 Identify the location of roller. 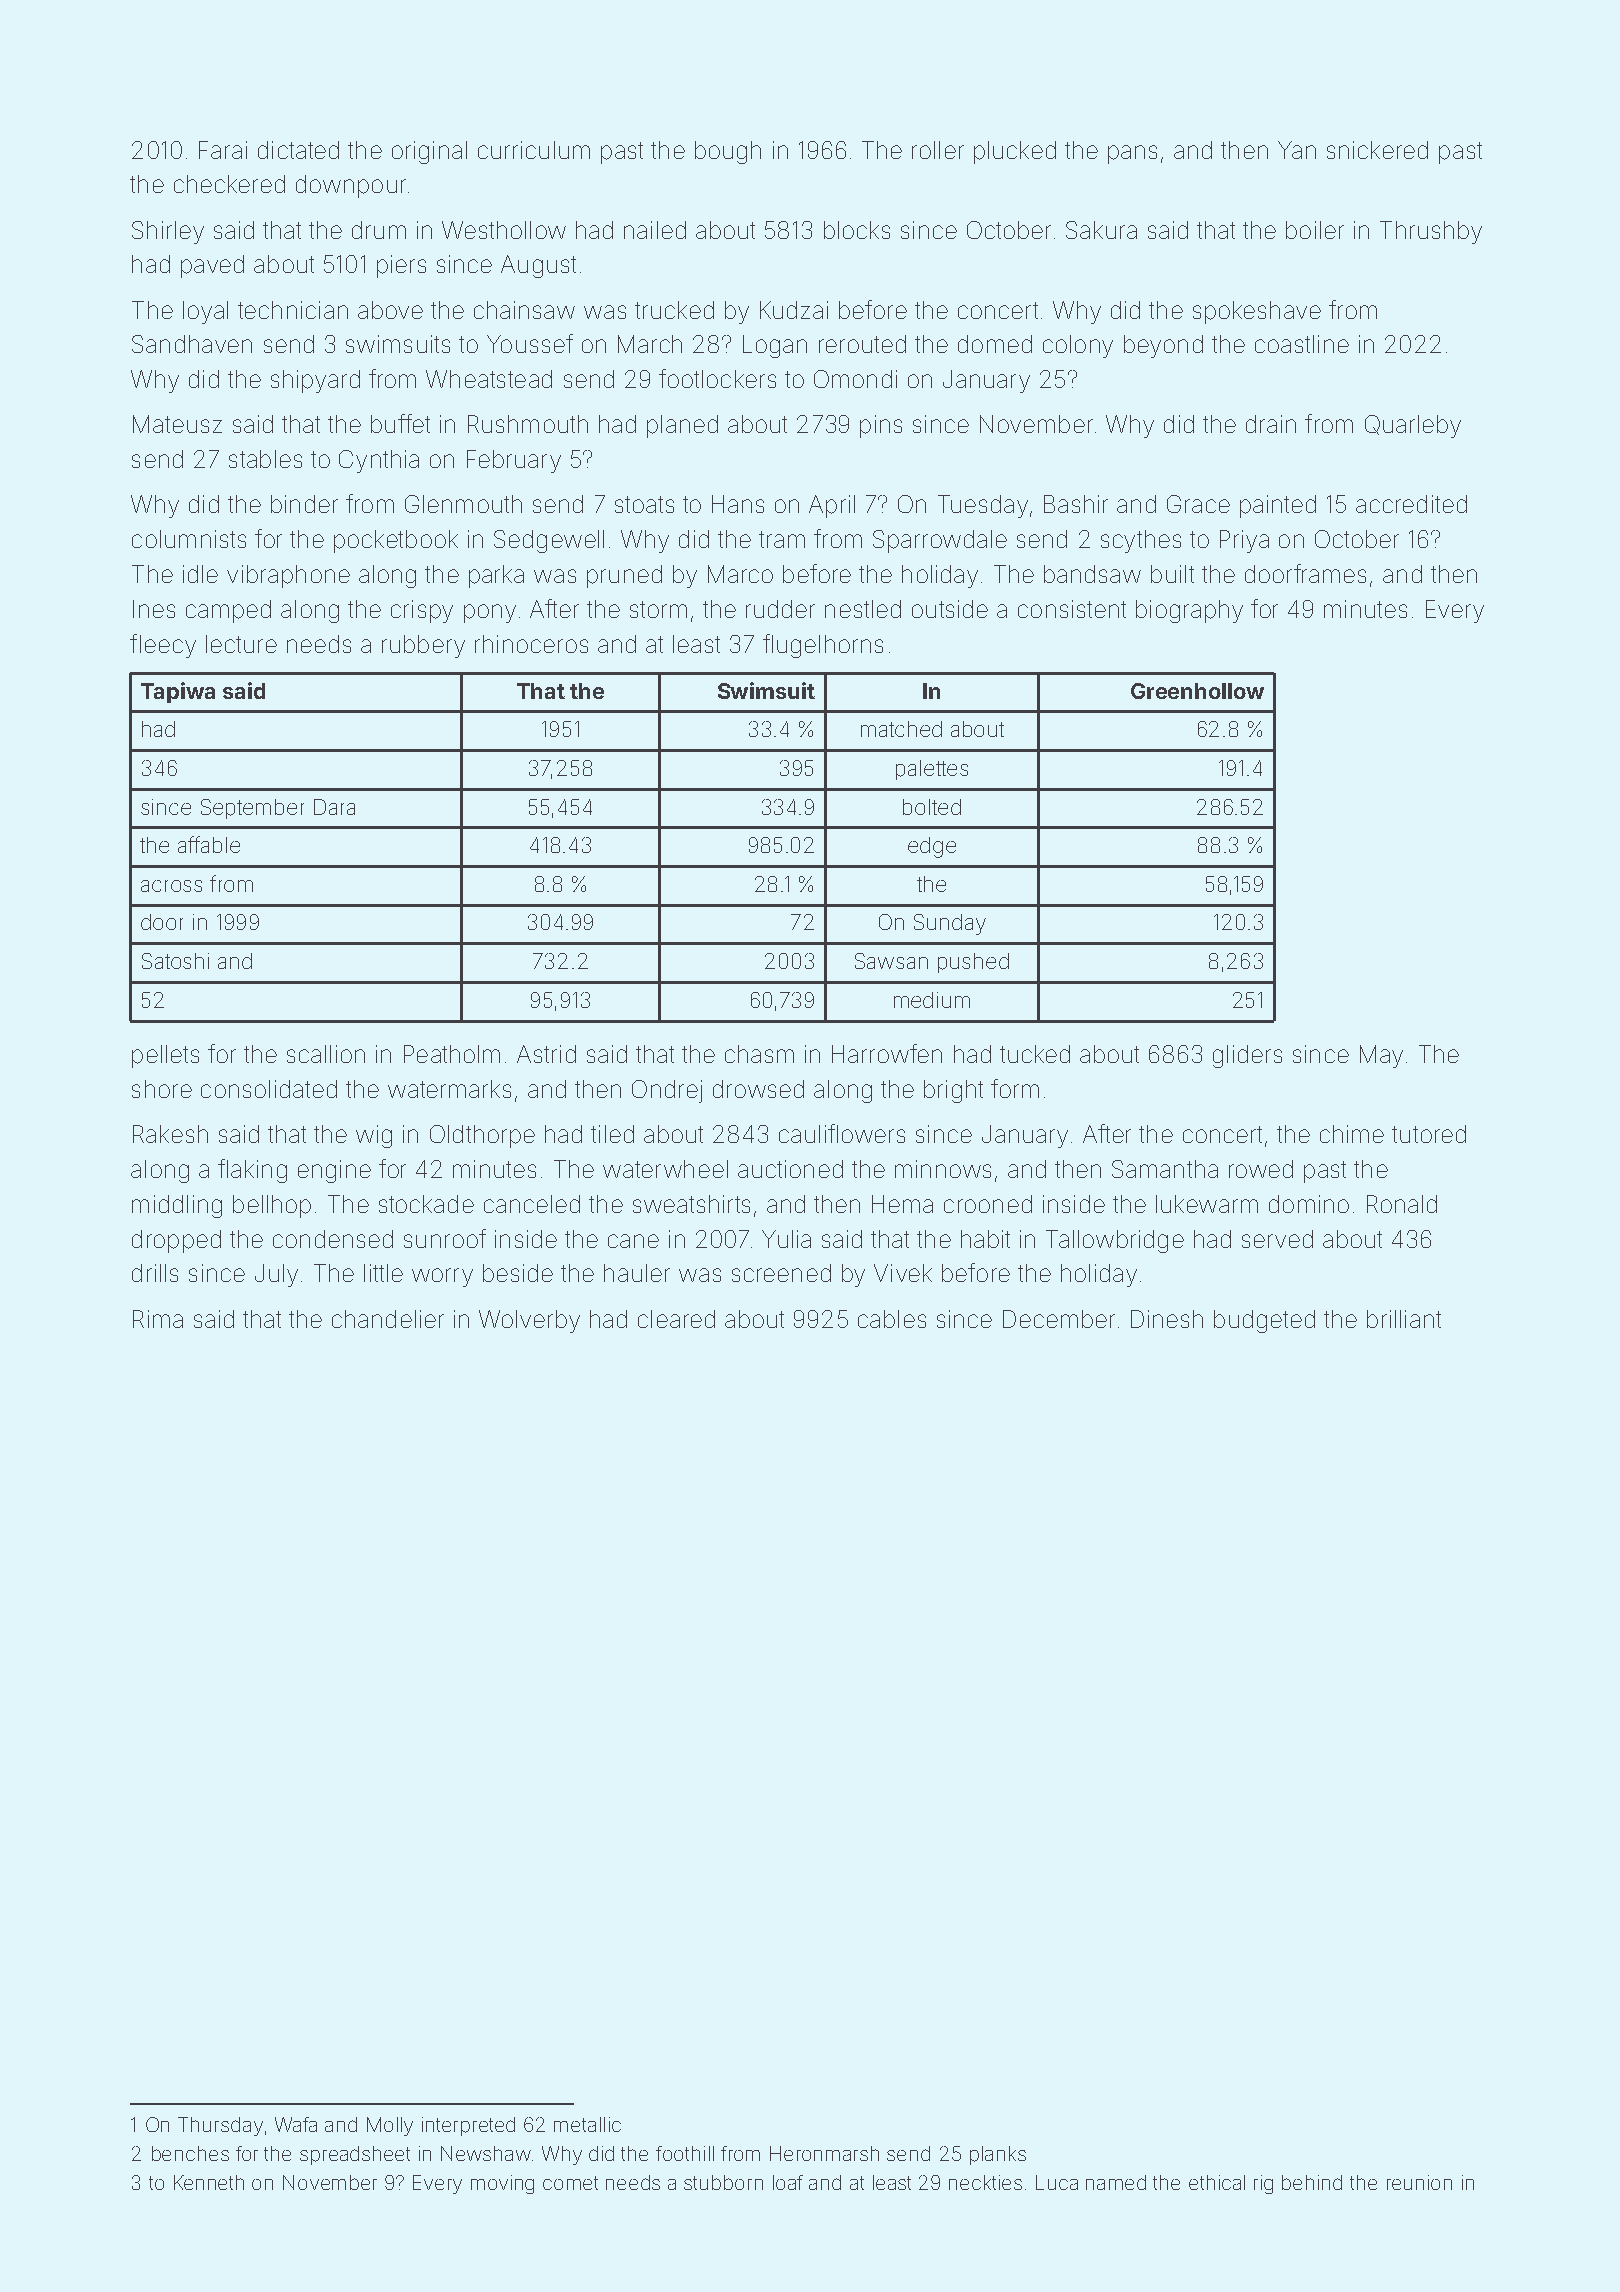
(938, 150).
